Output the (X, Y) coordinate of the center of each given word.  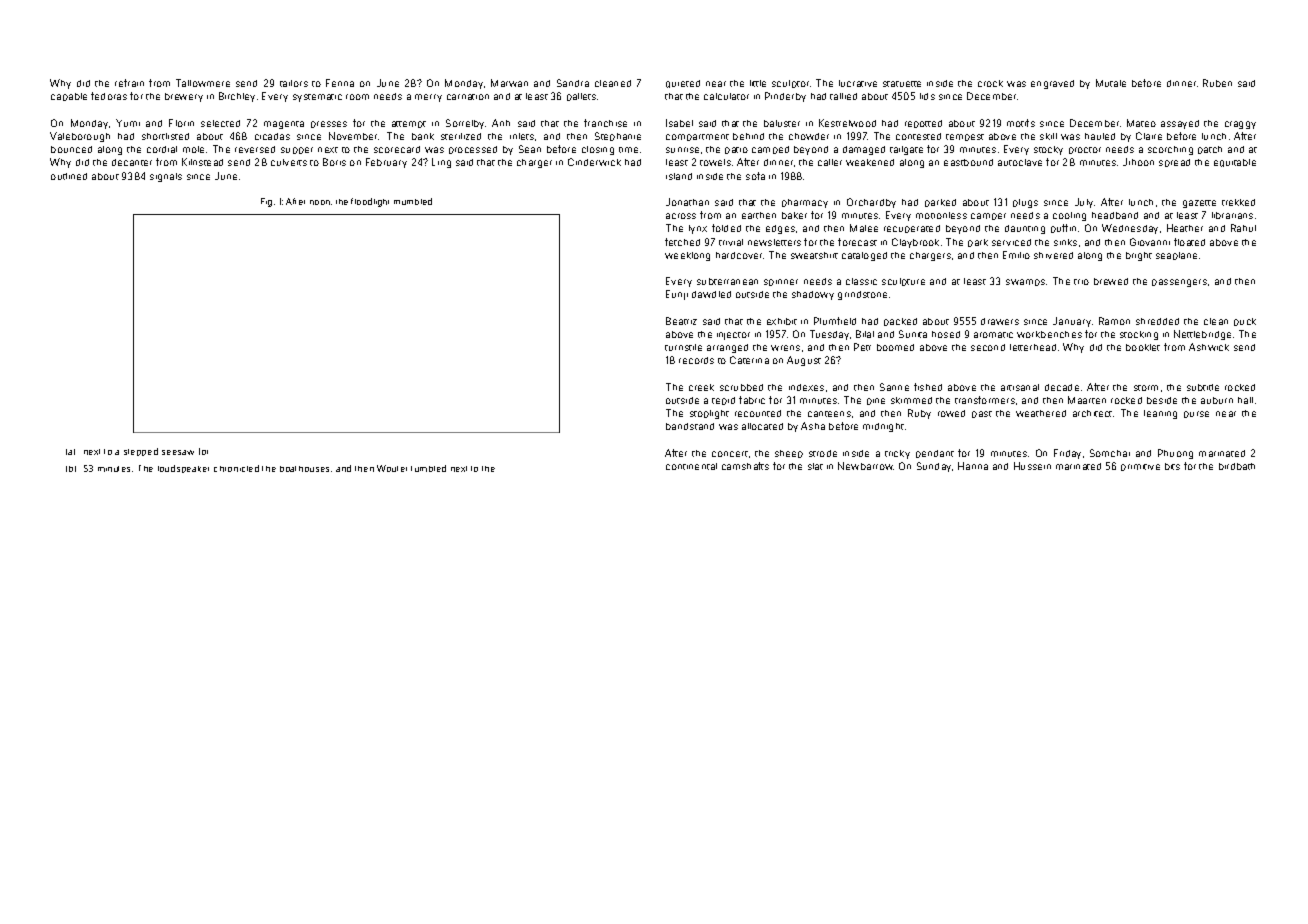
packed (900, 322)
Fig (266, 202)
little (758, 83)
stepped (141, 452)
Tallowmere (203, 83)
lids (927, 96)
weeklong (687, 256)
